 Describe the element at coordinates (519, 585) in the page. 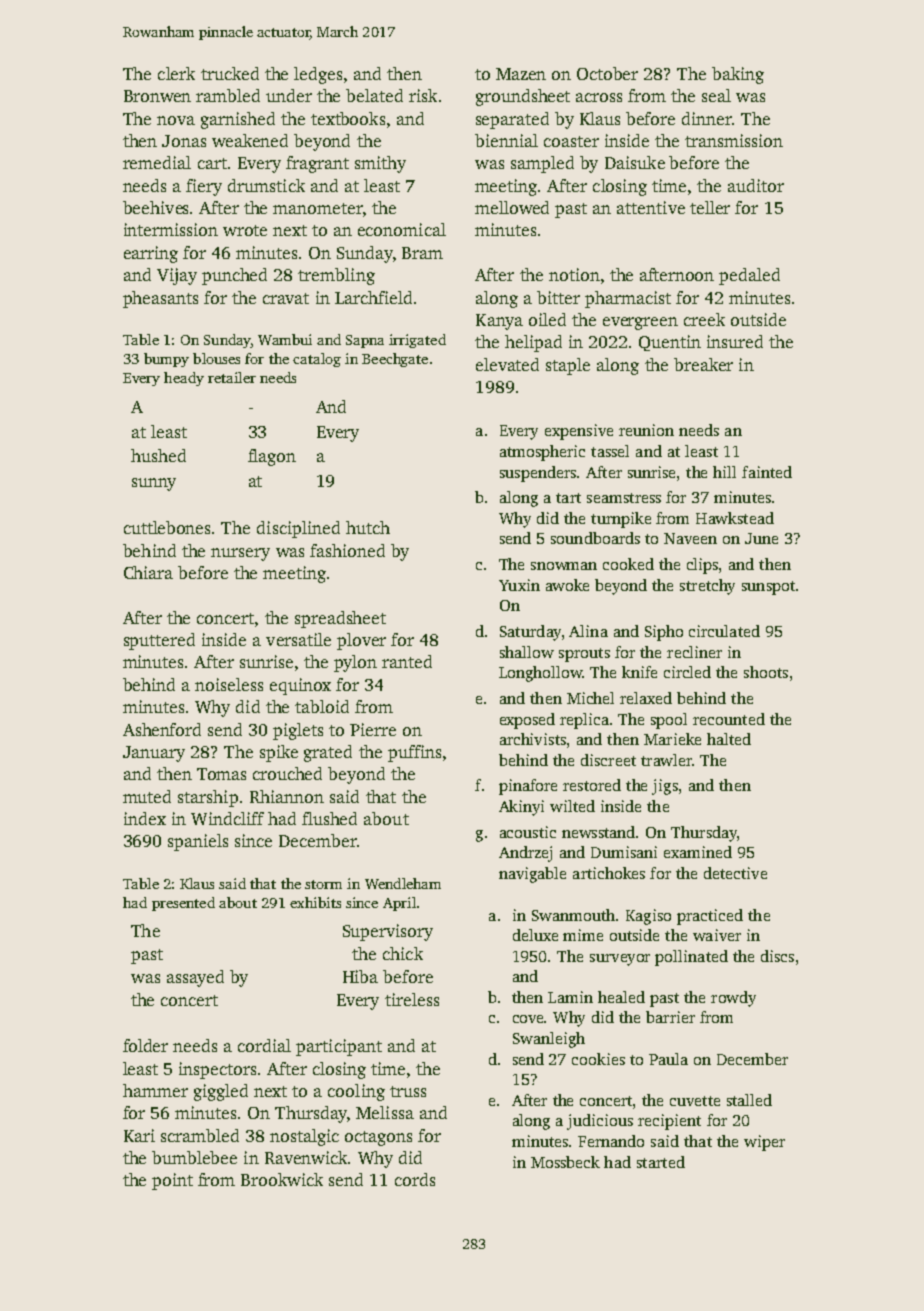

I see `Yuxin` at that location.
